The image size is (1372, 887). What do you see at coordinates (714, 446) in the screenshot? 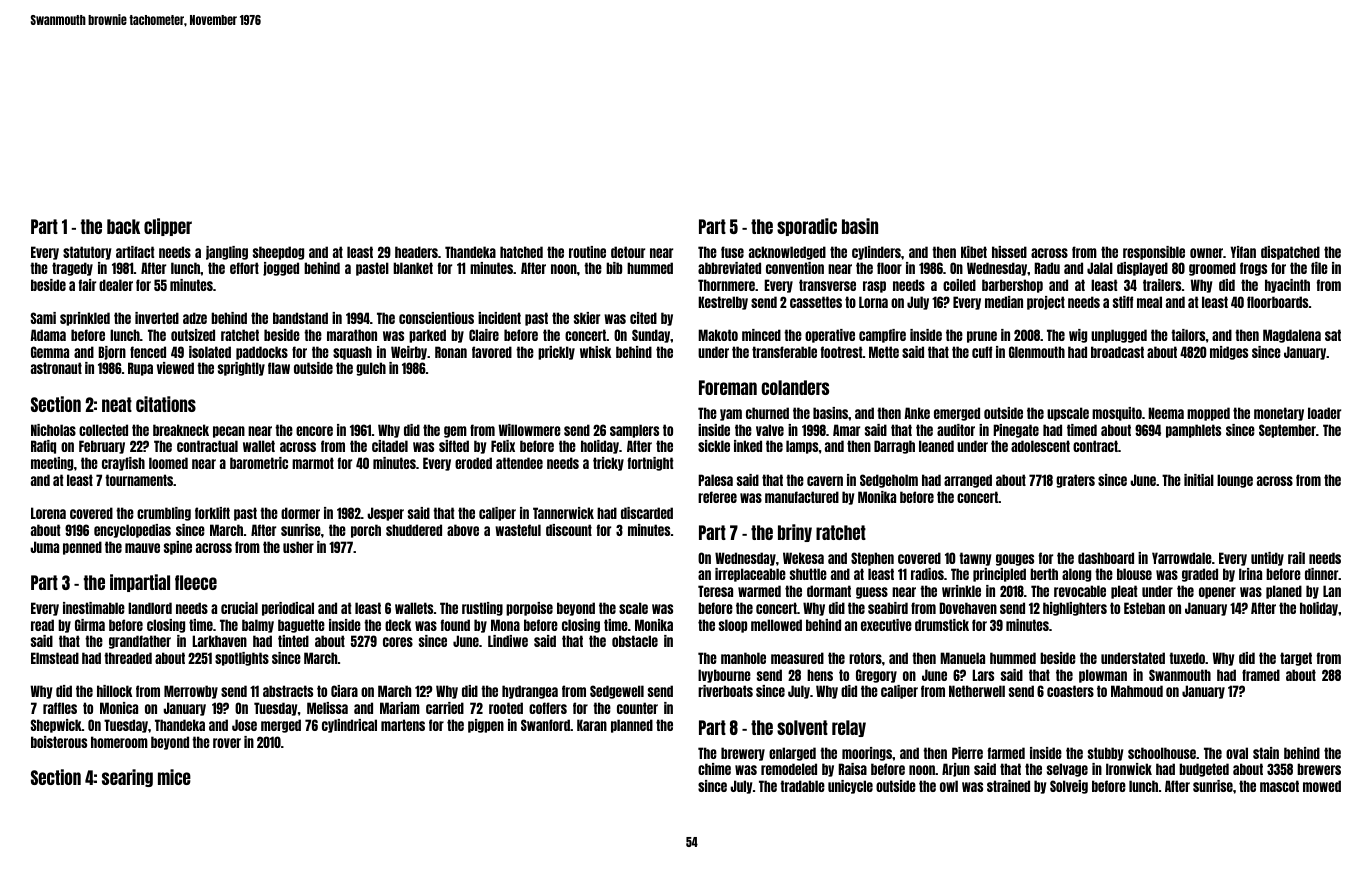
I see `sickle` at bounding box center [714, 446].
